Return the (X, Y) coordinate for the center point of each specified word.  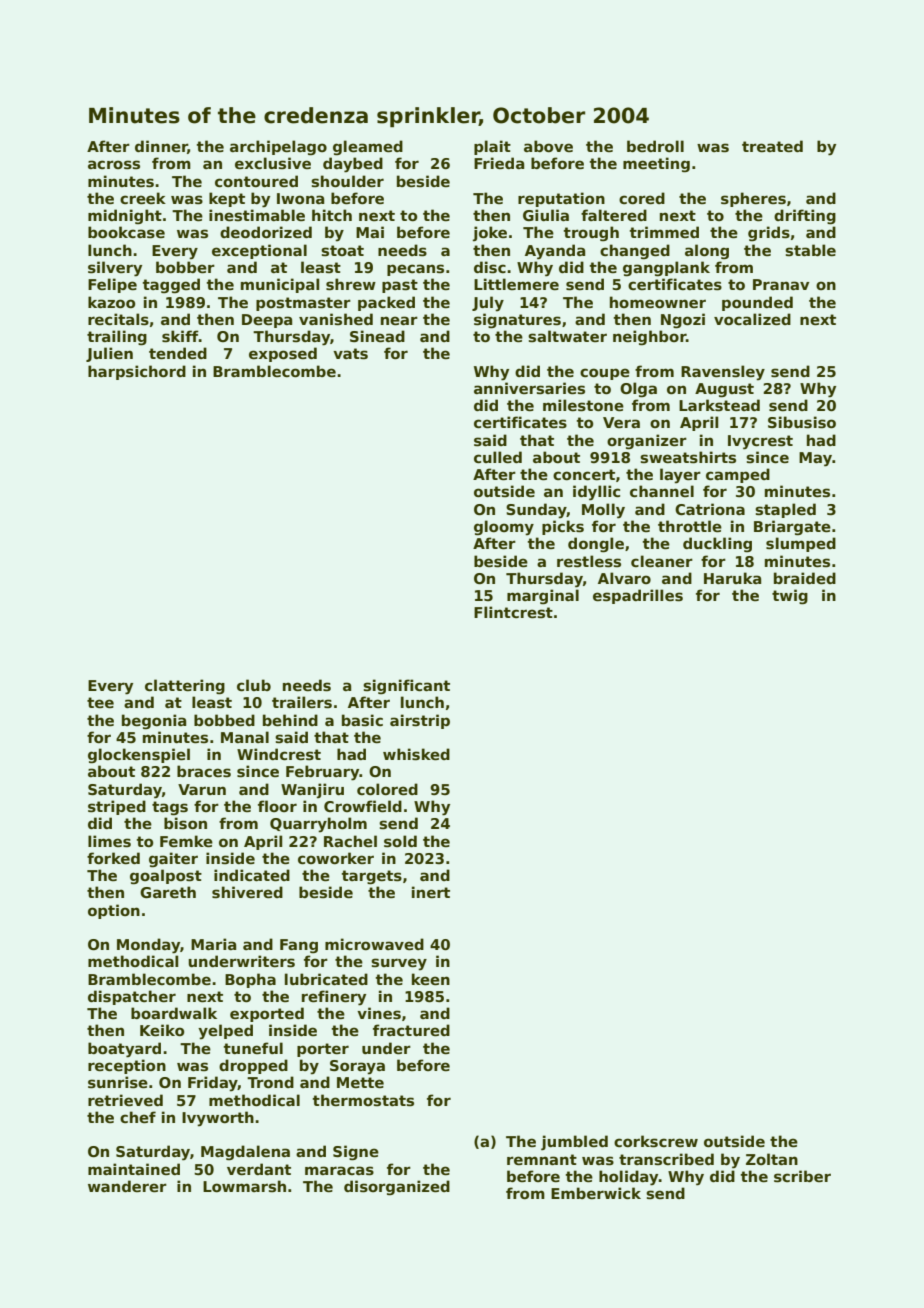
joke (490, 233)
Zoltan (772, 1159)
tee (100, 702)
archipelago (278, 147)
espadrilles (638, 596)
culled (498, 457)
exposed (283, 354)
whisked (416, 754)
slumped (801, 544)
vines (379, 1013)
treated (772, 146)
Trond (270, 1082)
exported (267, 1014)
